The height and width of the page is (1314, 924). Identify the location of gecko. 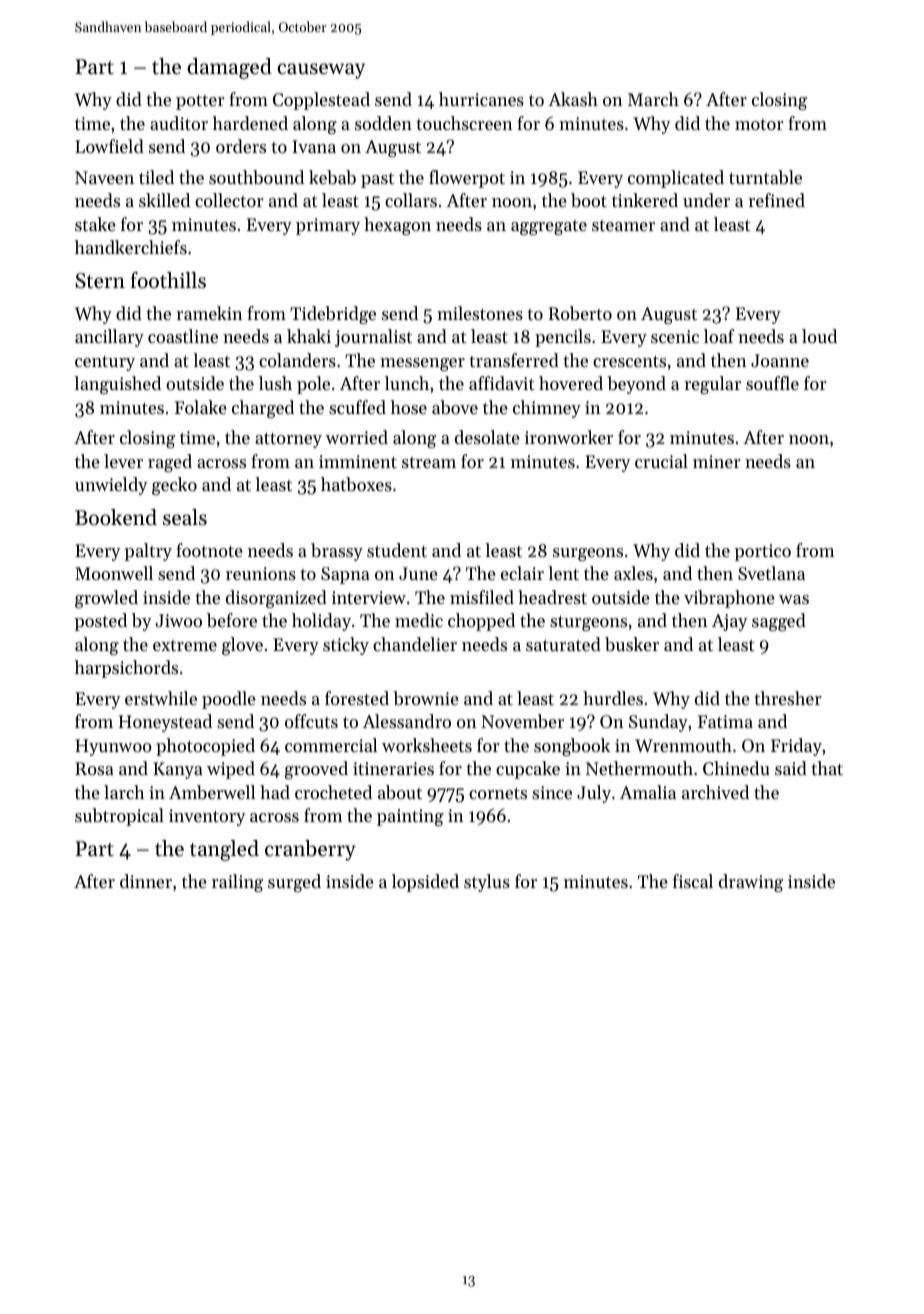
(174, 486).
